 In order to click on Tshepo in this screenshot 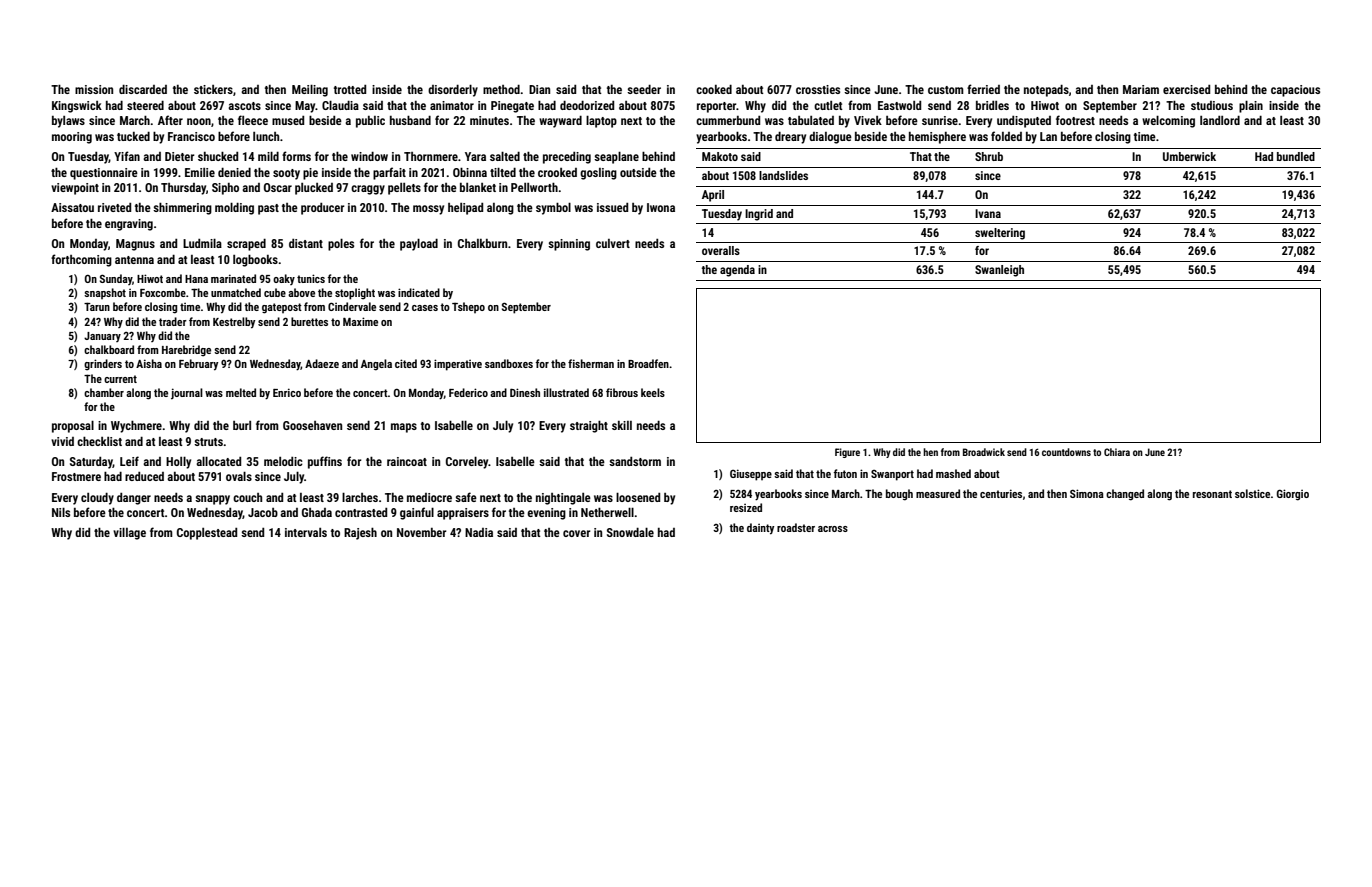, I will do `click(468, 307)`.
